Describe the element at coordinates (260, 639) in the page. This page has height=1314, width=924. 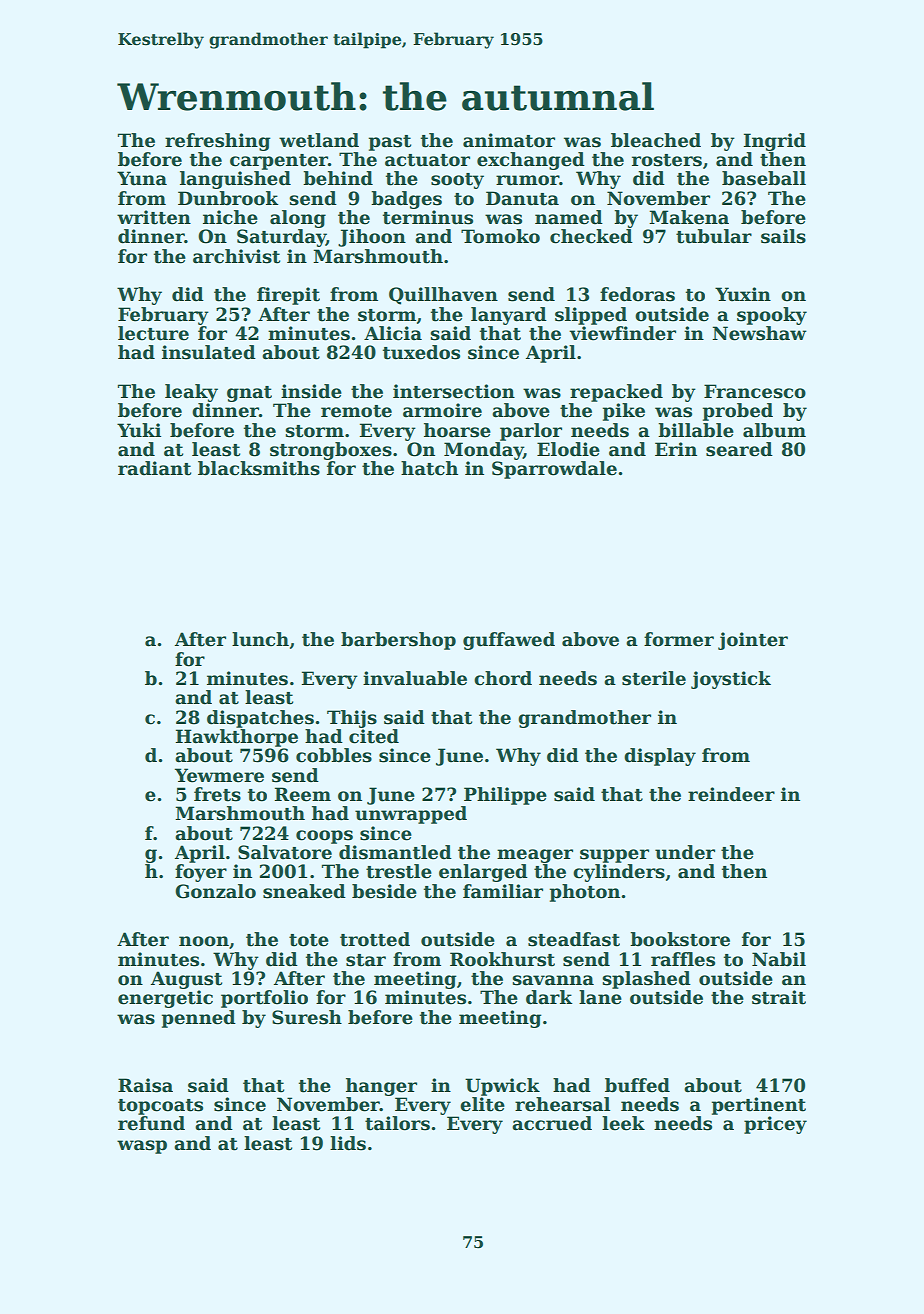
I see `lunch` at that location.
